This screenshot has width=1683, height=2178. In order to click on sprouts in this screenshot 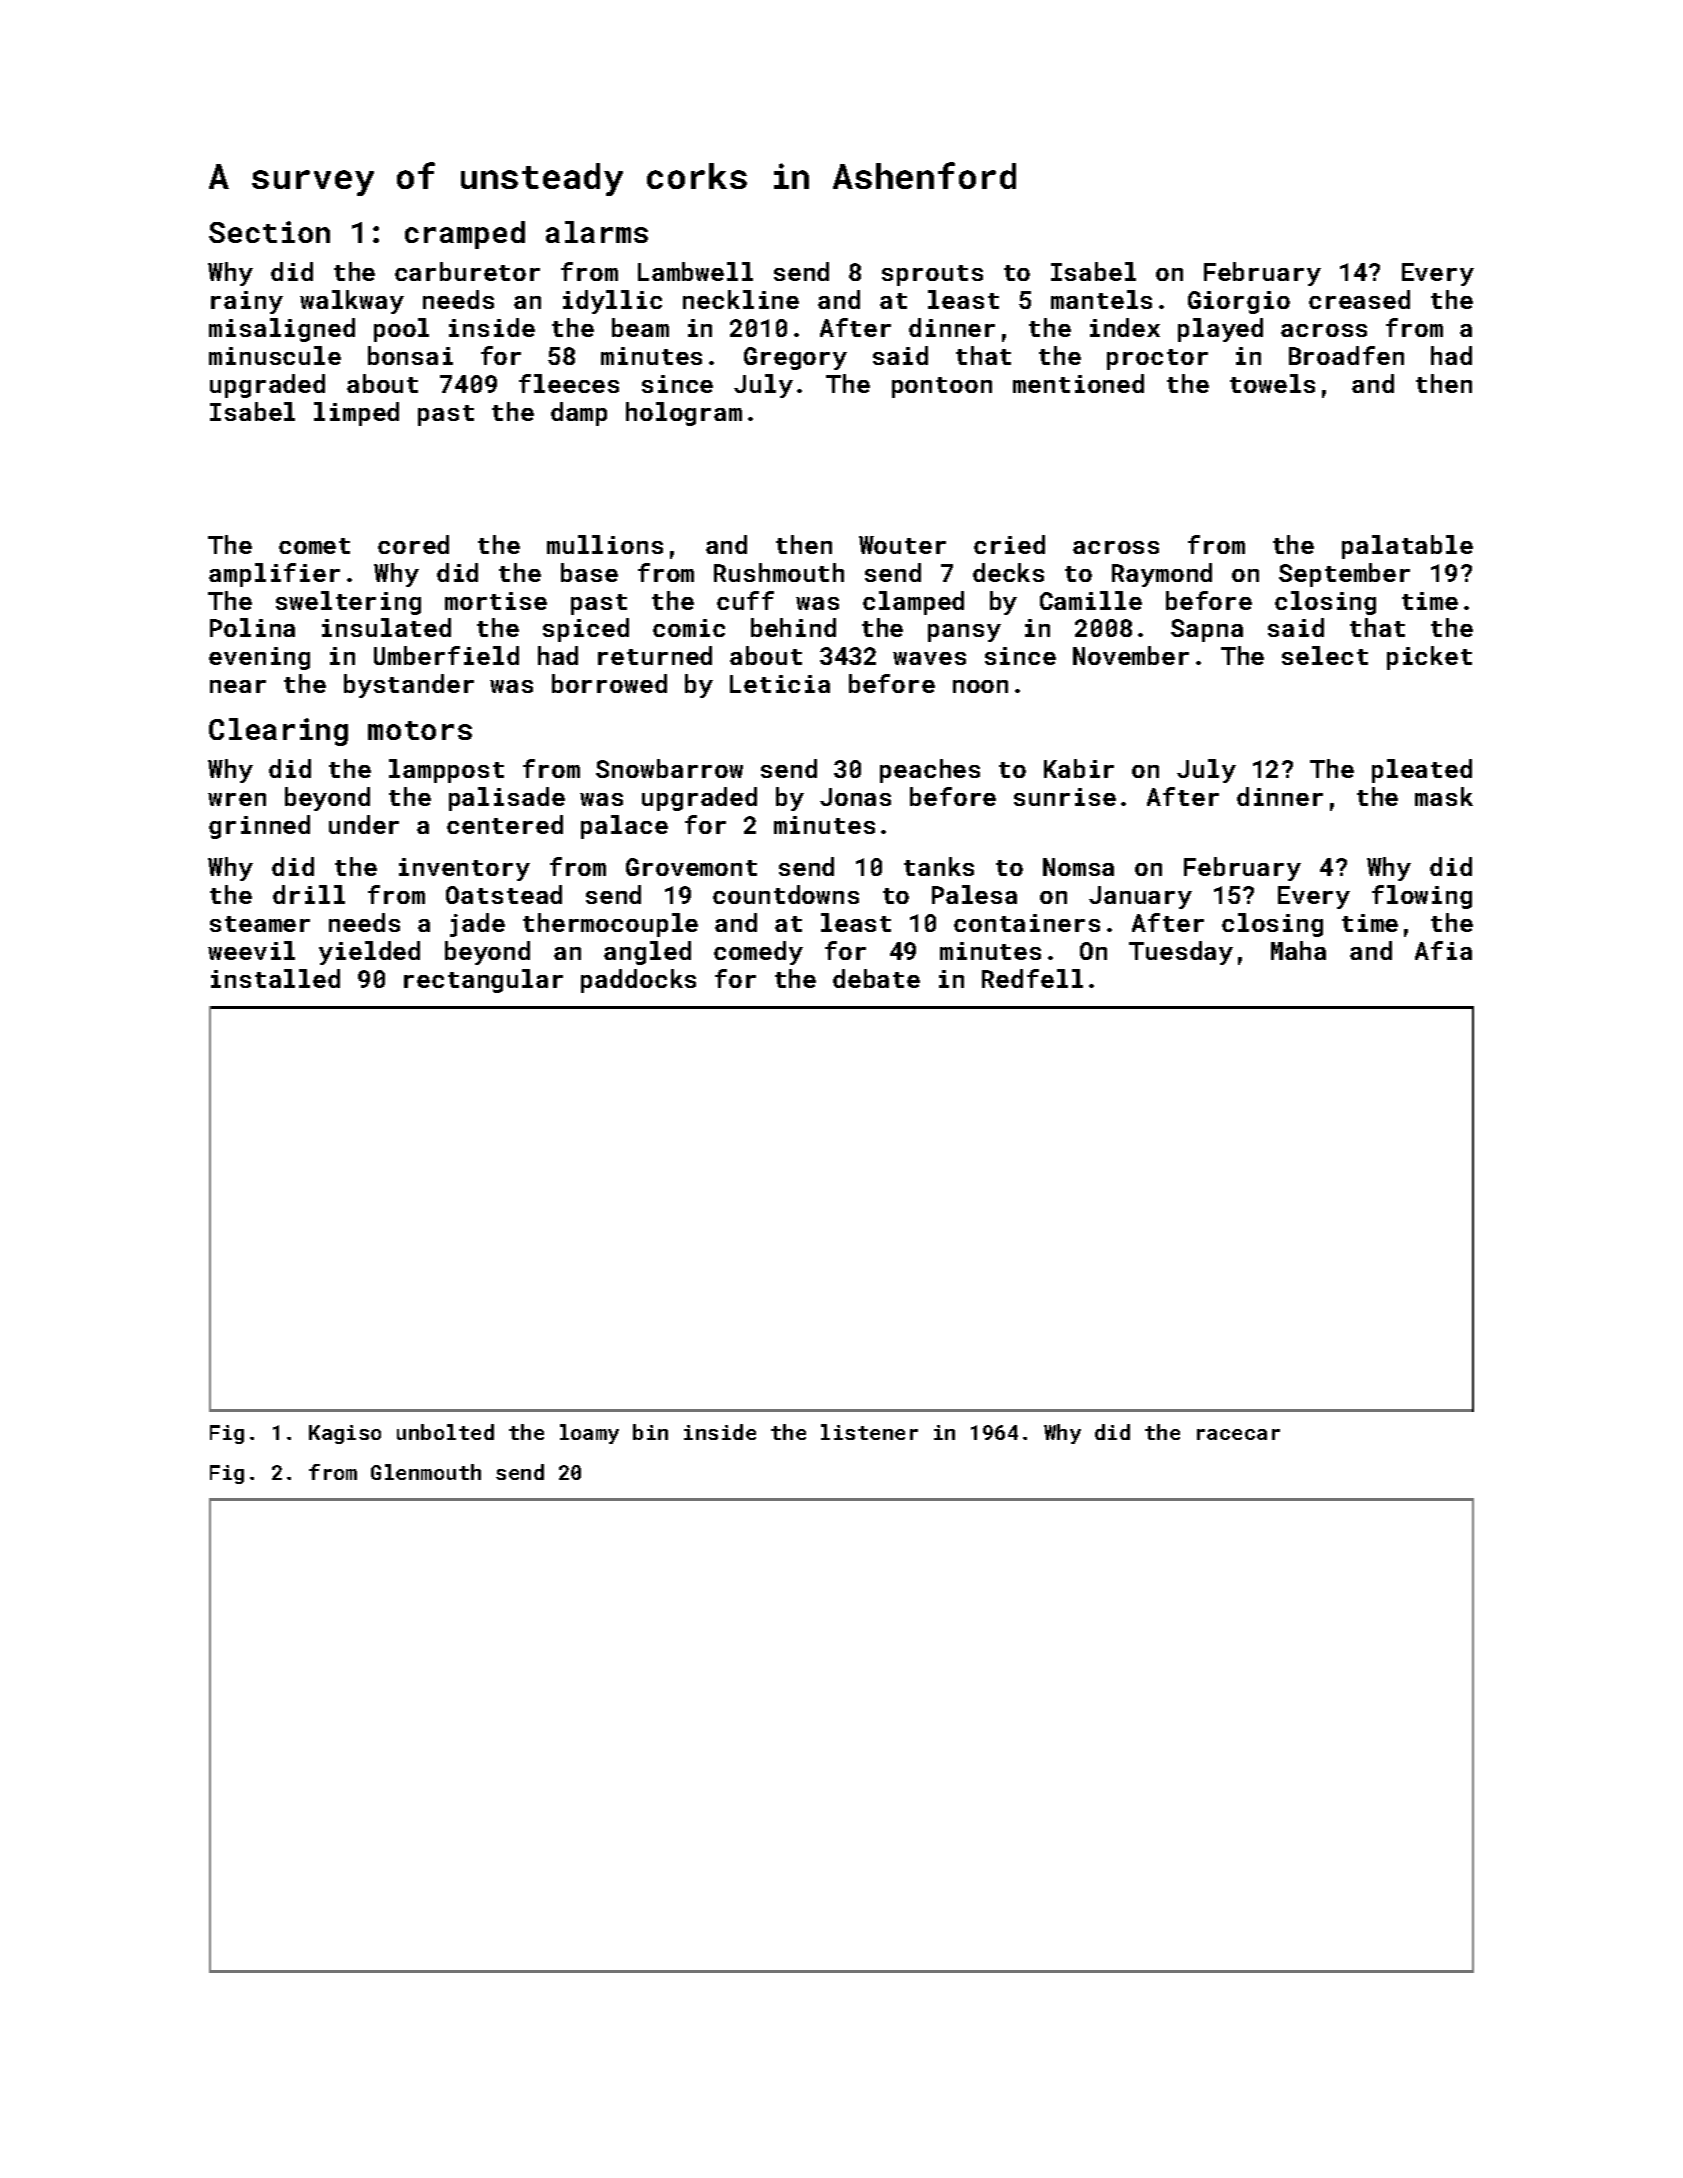, I will do `click(932, 275)`.
